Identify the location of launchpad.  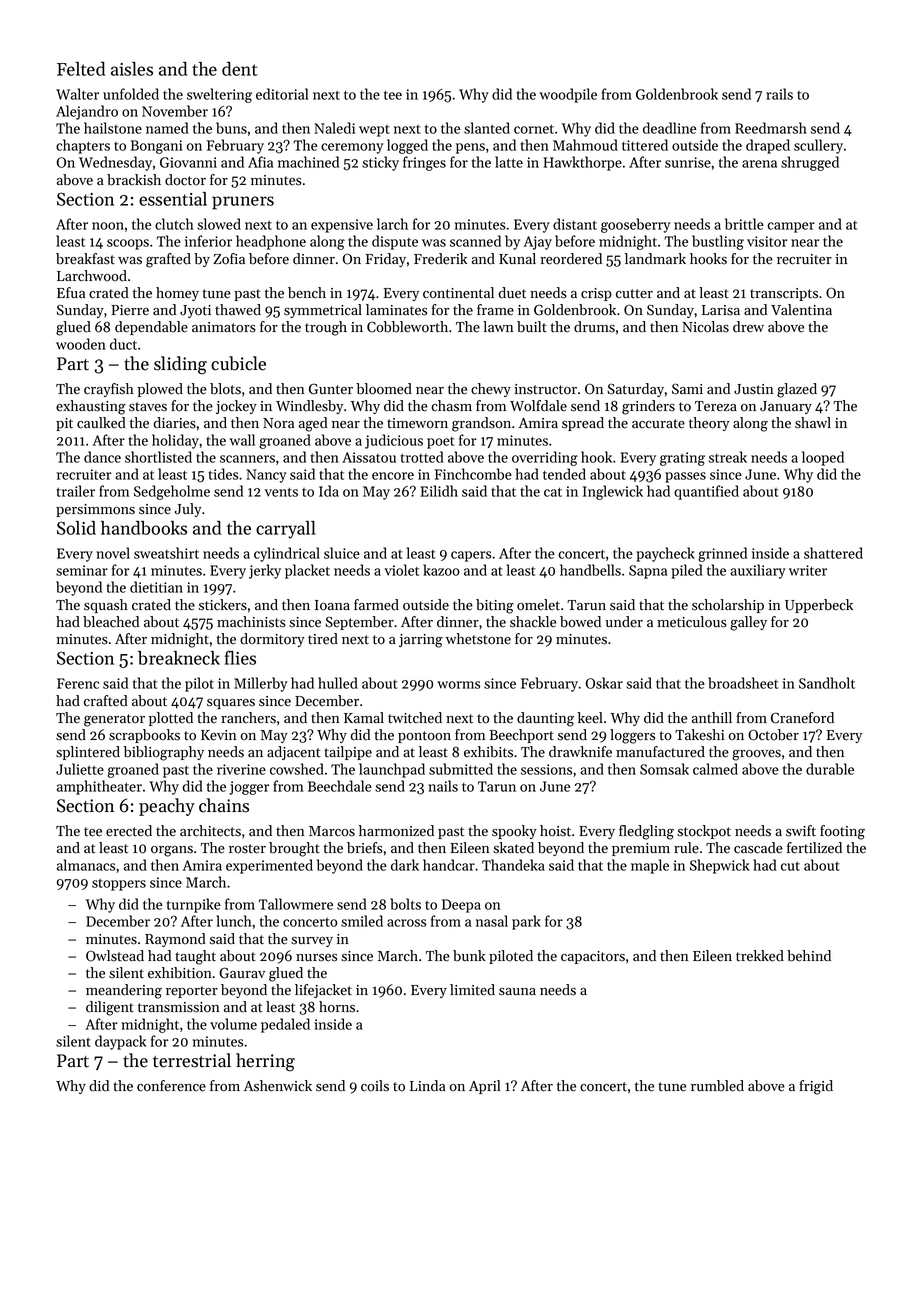
(392, 770).
